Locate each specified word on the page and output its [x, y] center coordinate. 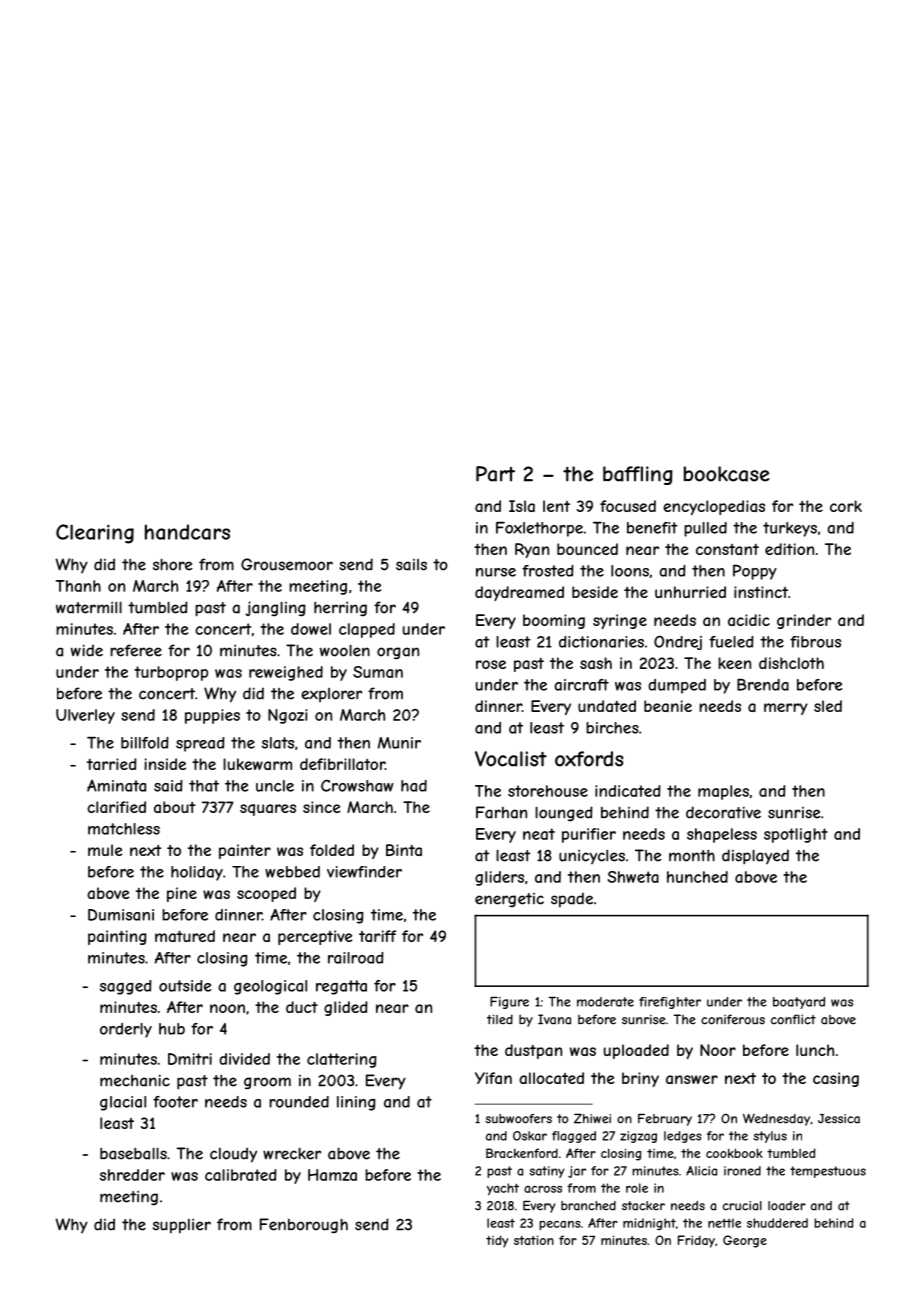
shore [173, 564]
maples [723, 792]
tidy [497, 1241]
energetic [509, 900]
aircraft [581, 685]
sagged [126, 987]
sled [828, 706]
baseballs [133, 1153]
